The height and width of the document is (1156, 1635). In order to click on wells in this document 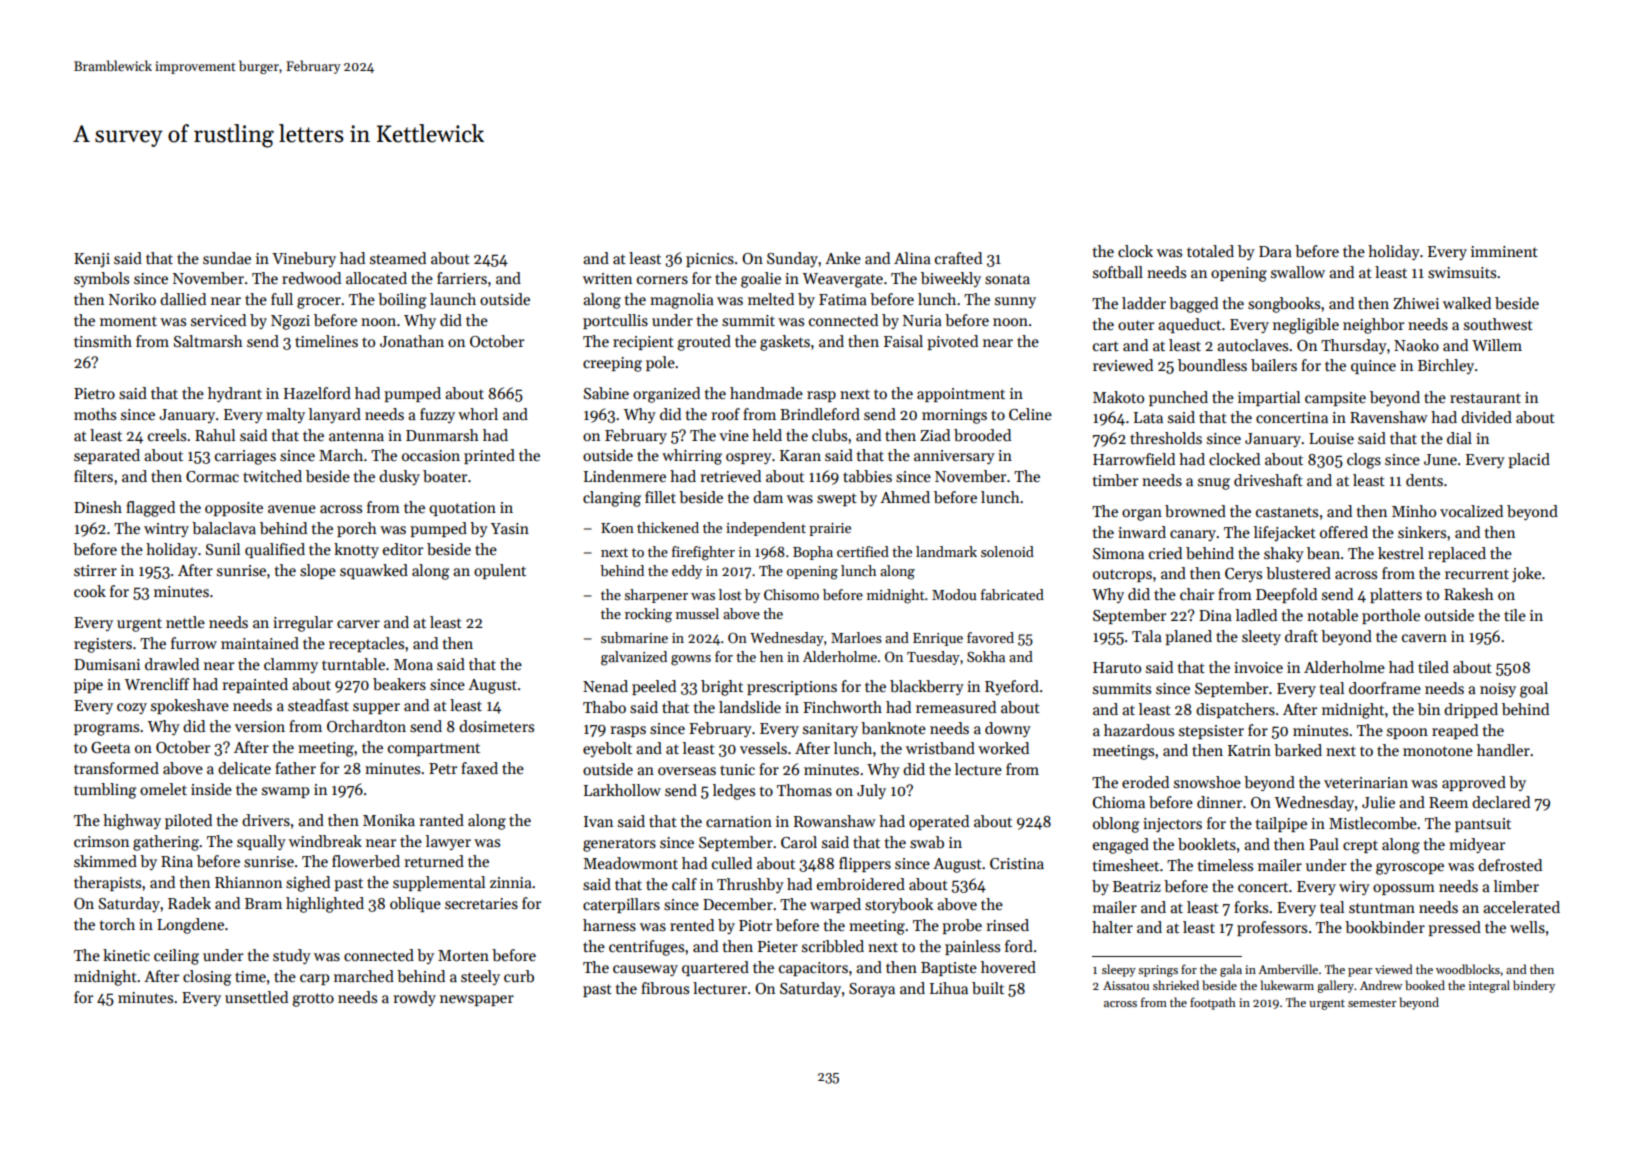, I will do `click(1527, 927)`.
